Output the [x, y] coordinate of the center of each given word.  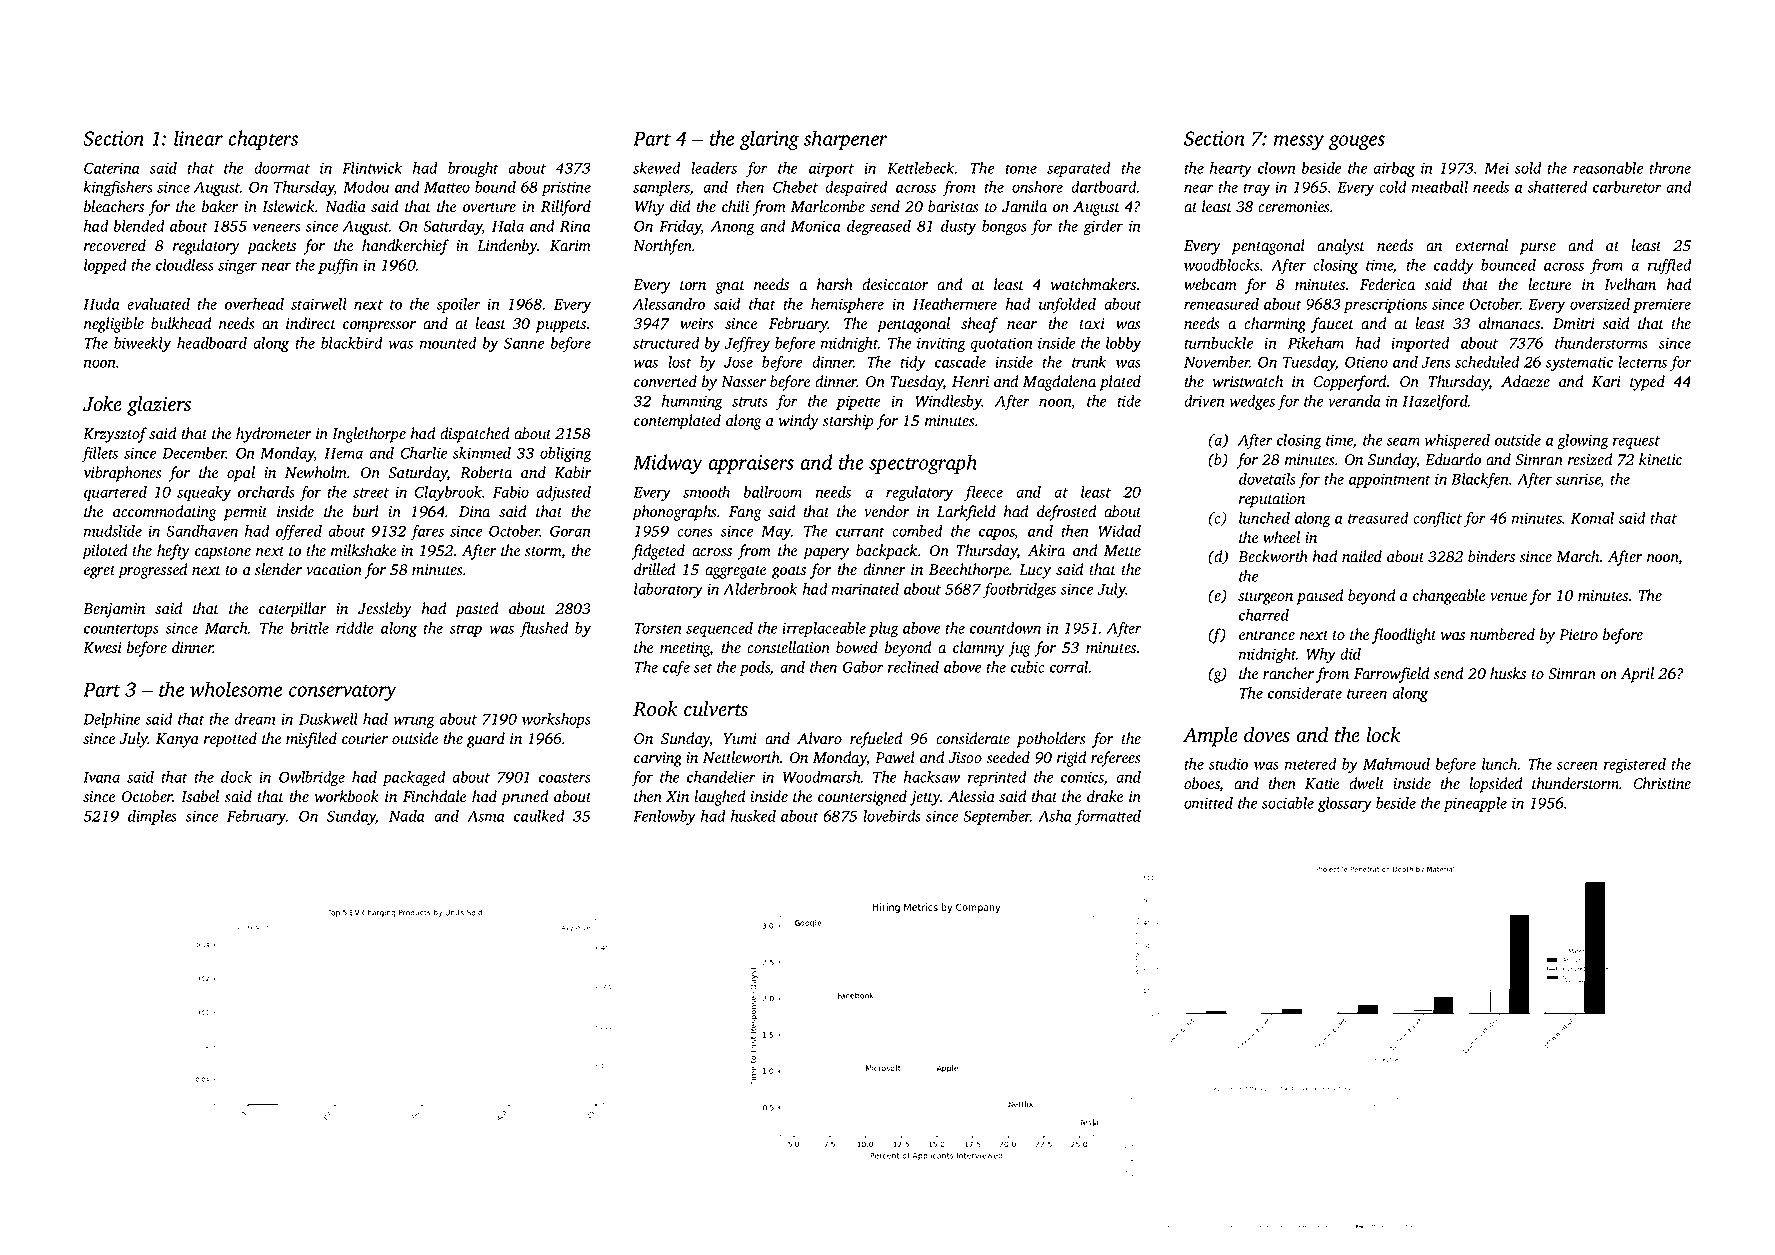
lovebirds [892, 816]
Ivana [101, 777]
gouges [1357, 142]
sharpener [846, 140]
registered [1635, 765]
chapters [263, 140]
